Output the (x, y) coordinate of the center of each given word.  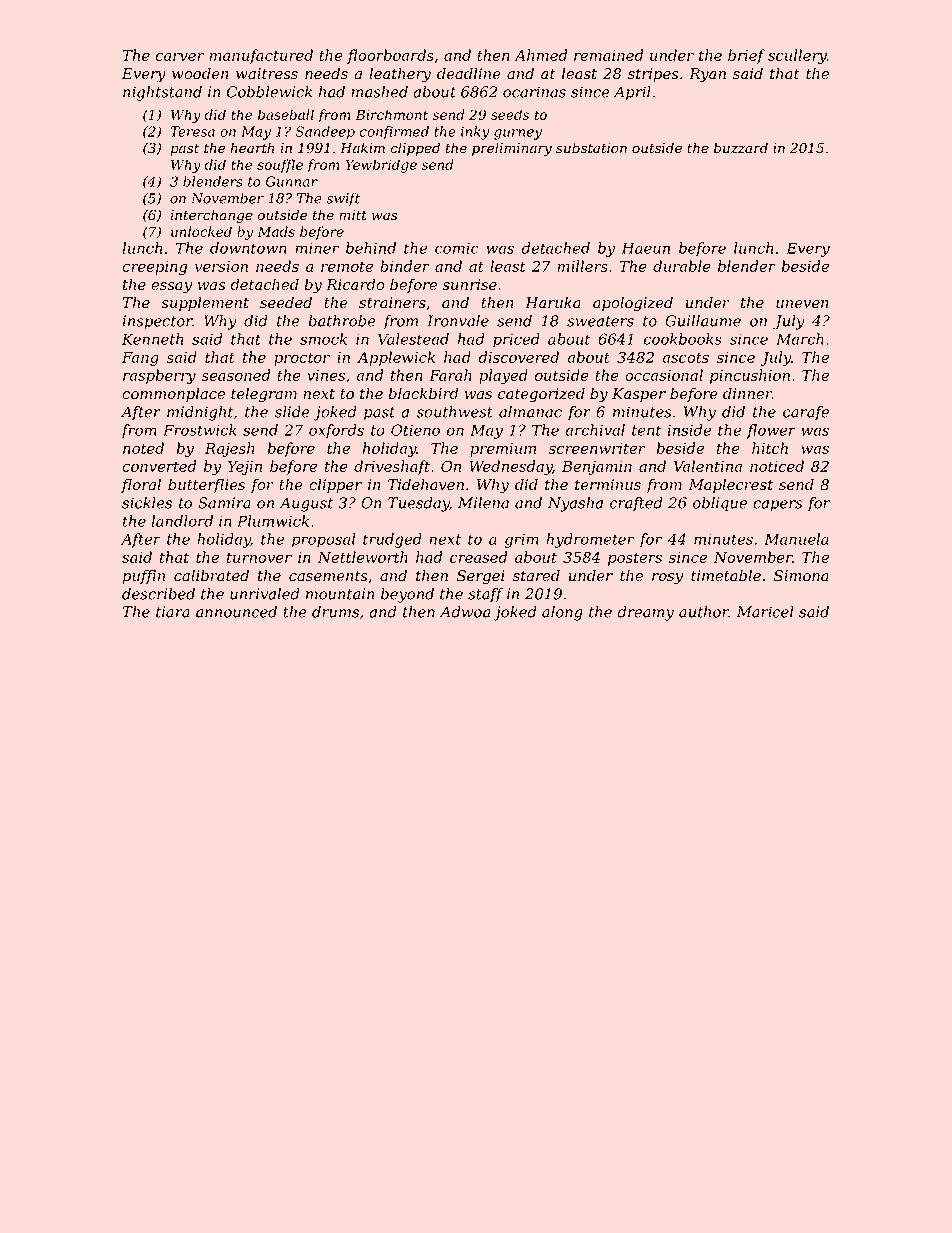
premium (503, 450)
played (503, 376)
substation (591, 148)
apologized (633, 304)
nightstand (162, 93)
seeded (286, 302)
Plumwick (273, 521)
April (632, 93)
